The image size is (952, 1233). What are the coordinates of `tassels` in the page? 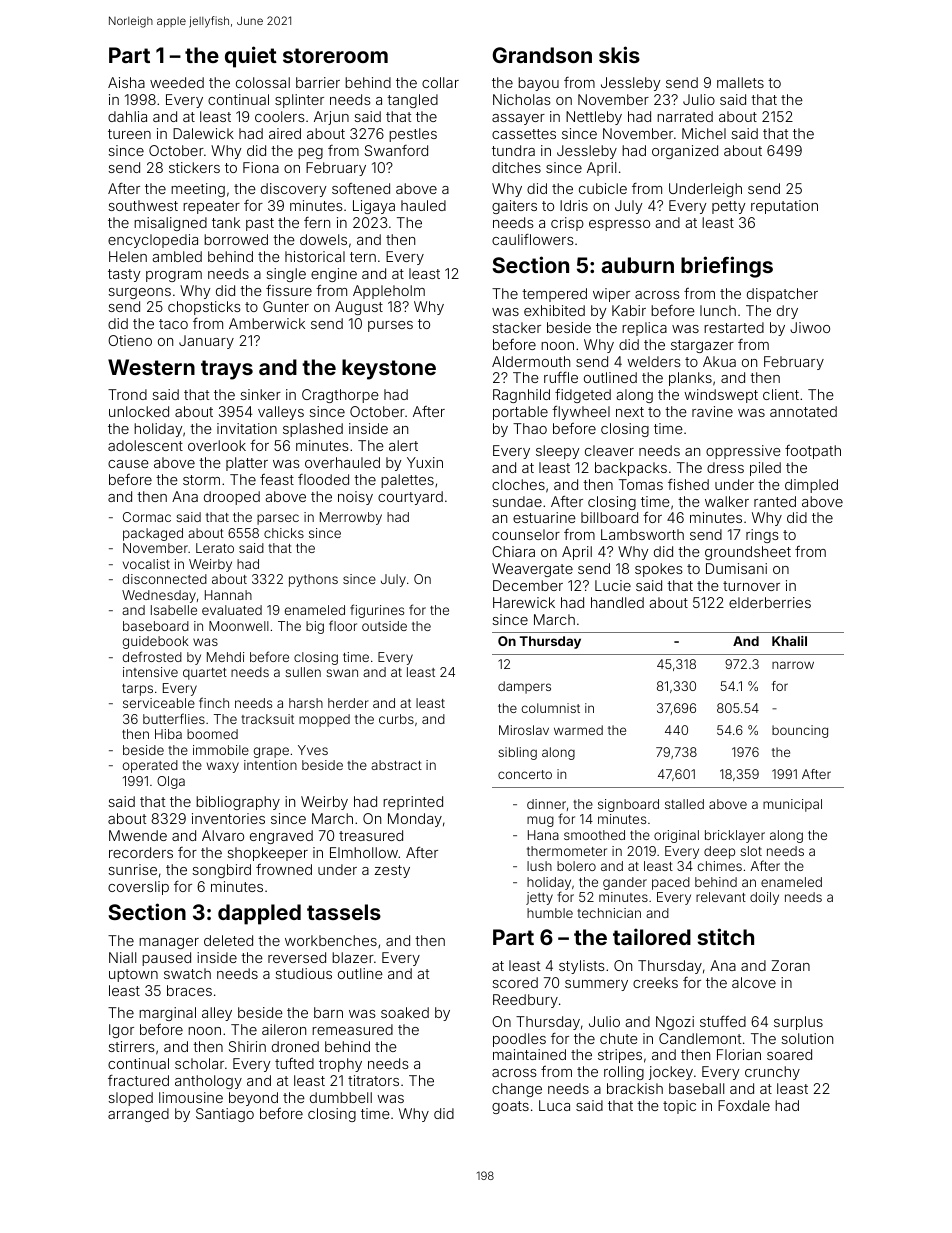 It's located at (344, 912).
